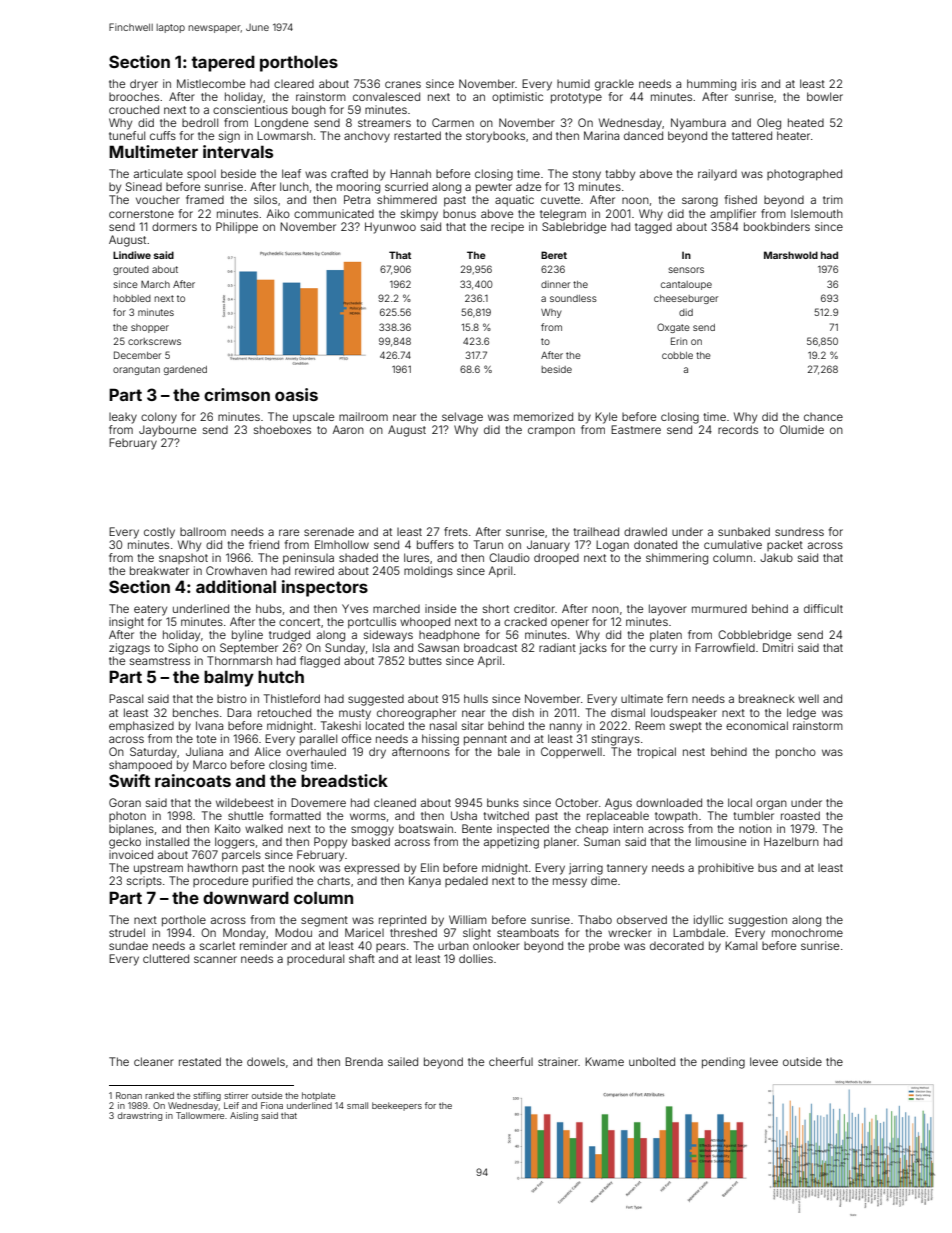  Describe the element at coordinates (555, 284) in the screenshot. I see `dinner` at that location.
